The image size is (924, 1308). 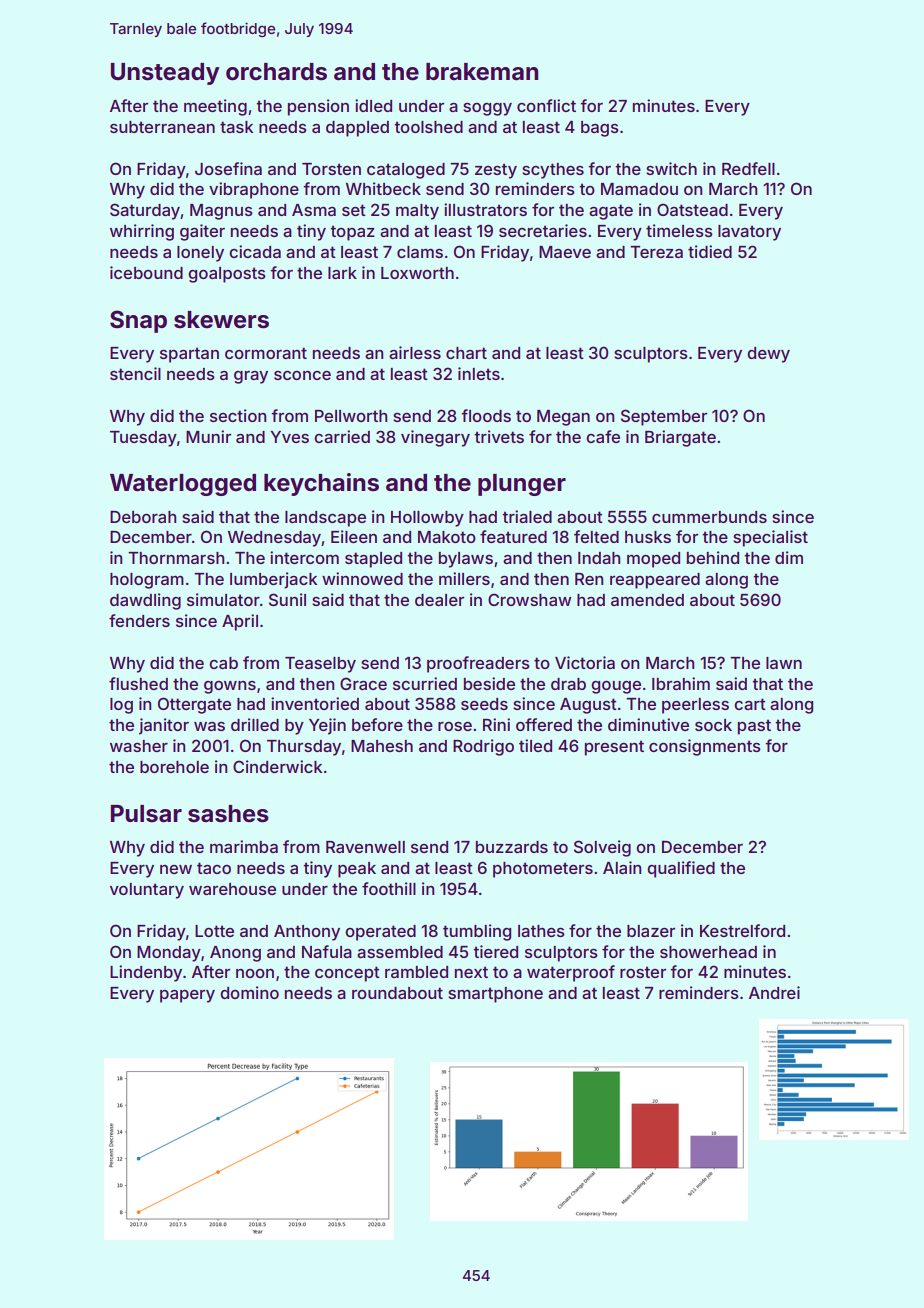 What do you see at coordinates (643, 972) in the screenshot?
I see `roster` at bounding box center [643, 972].
